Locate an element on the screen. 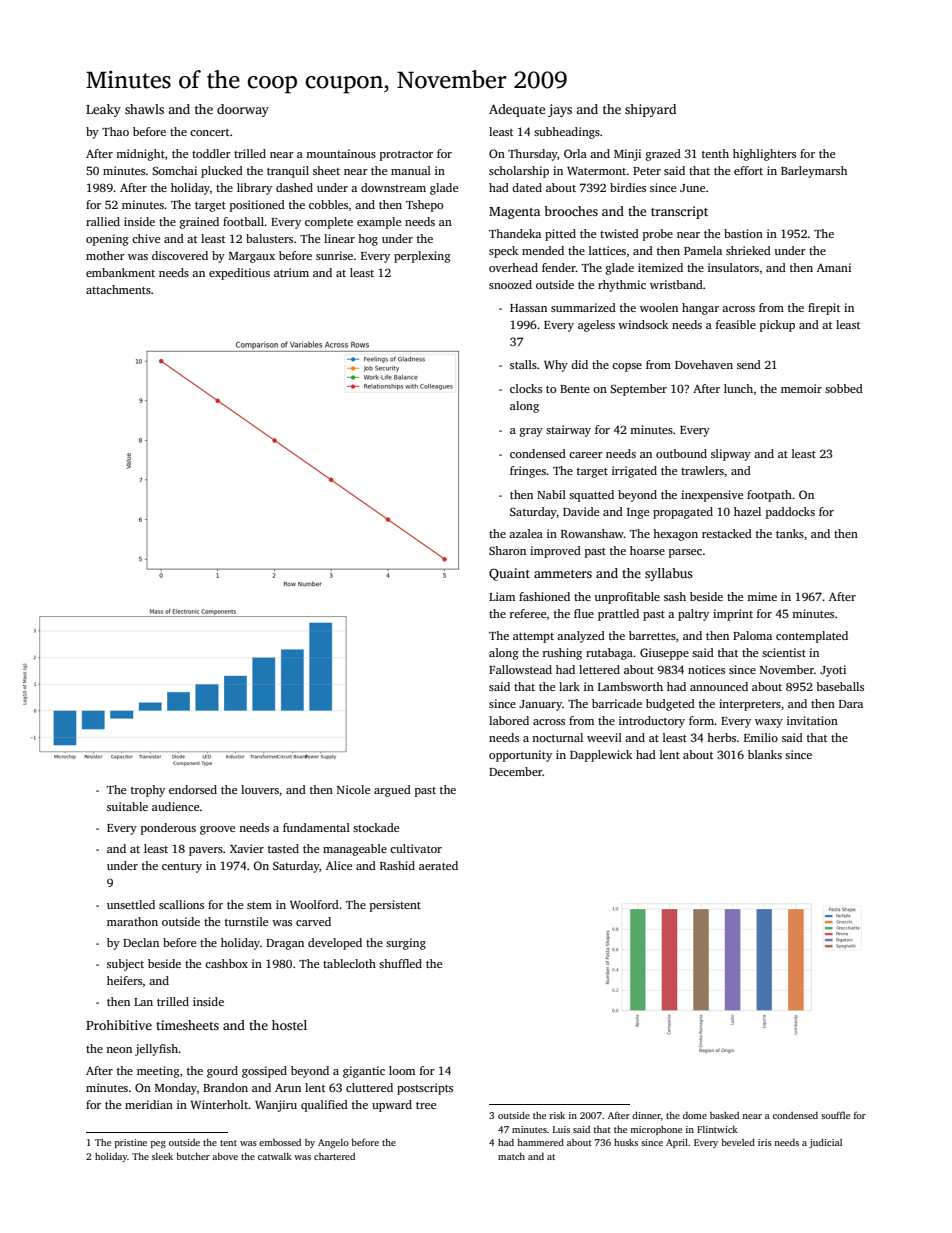  blanks is located at coordinates (765, 754).
